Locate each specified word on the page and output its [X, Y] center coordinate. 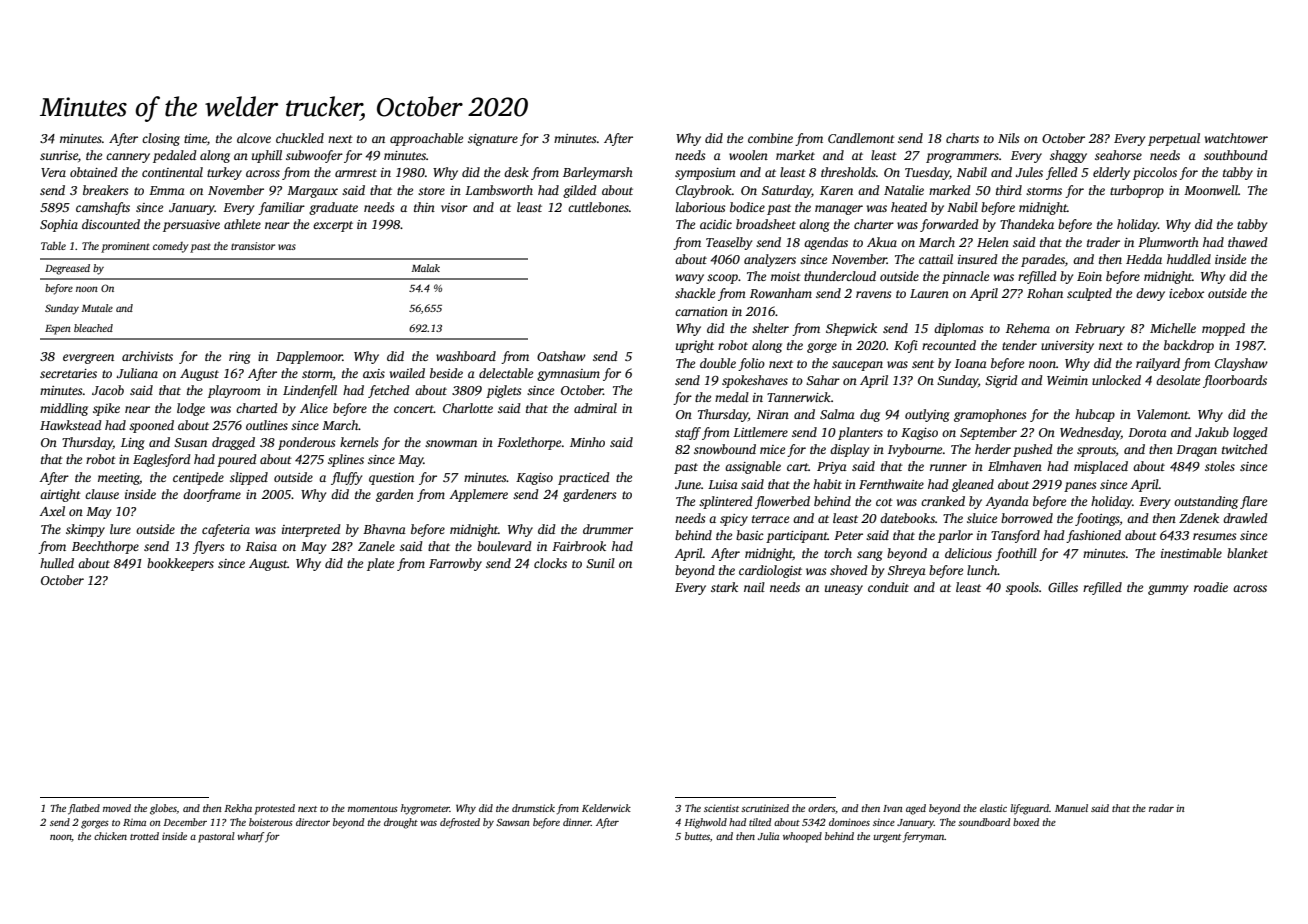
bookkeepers [180, 564]
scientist [721, 808]
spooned [151, 426]
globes [163, 809]
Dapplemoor [309, 357]
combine [770, 138]
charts [962, 138]
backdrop [1189, 346]
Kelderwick [606, 808]
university [1067, 347]
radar [1161, 808]
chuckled [300, 138]
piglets [503, 391]
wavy [690, 279]
